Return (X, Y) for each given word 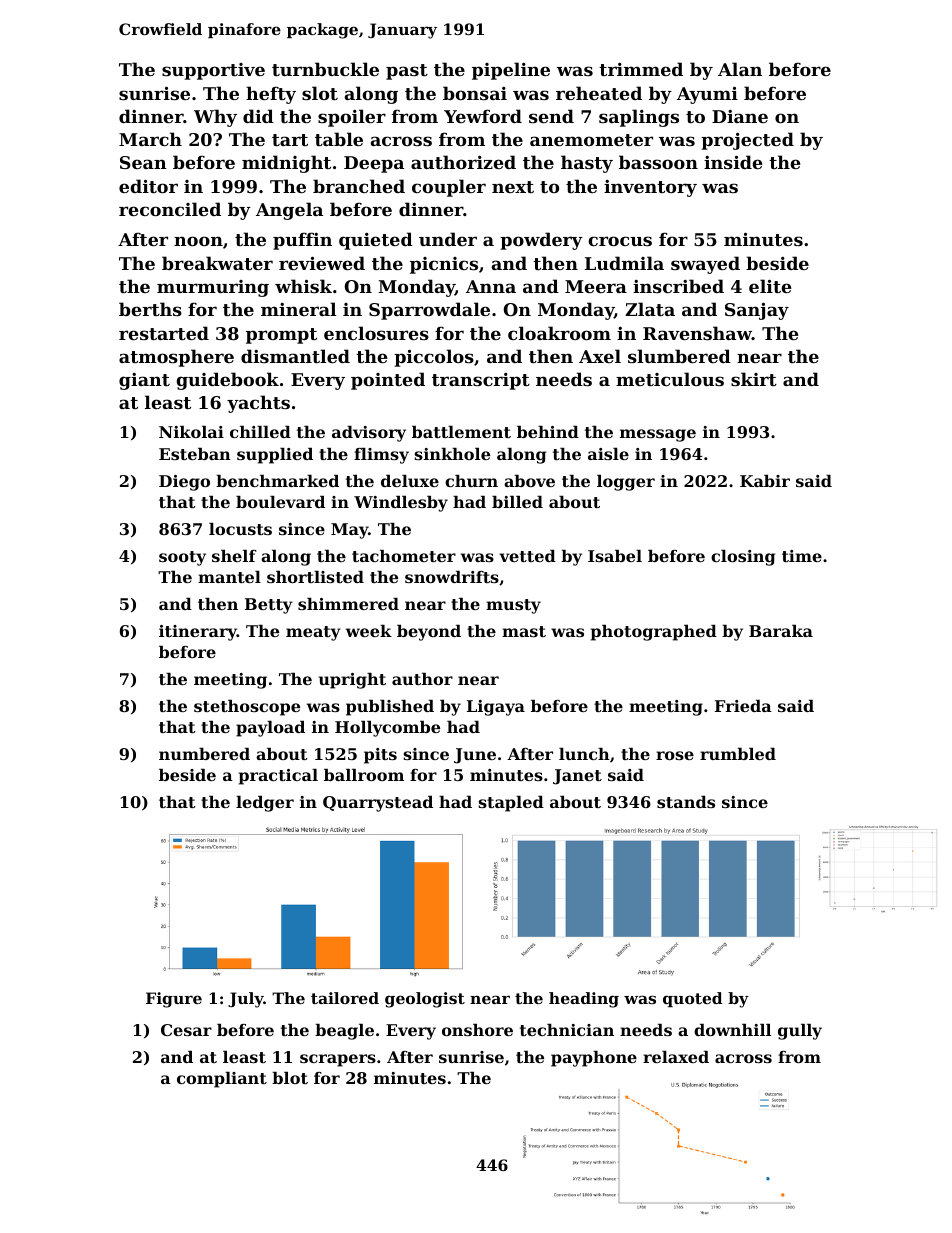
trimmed (641, 69)
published (390, 708)
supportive (213, 71)
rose (675, 755)
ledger (265, 804)
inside (733, 162)
